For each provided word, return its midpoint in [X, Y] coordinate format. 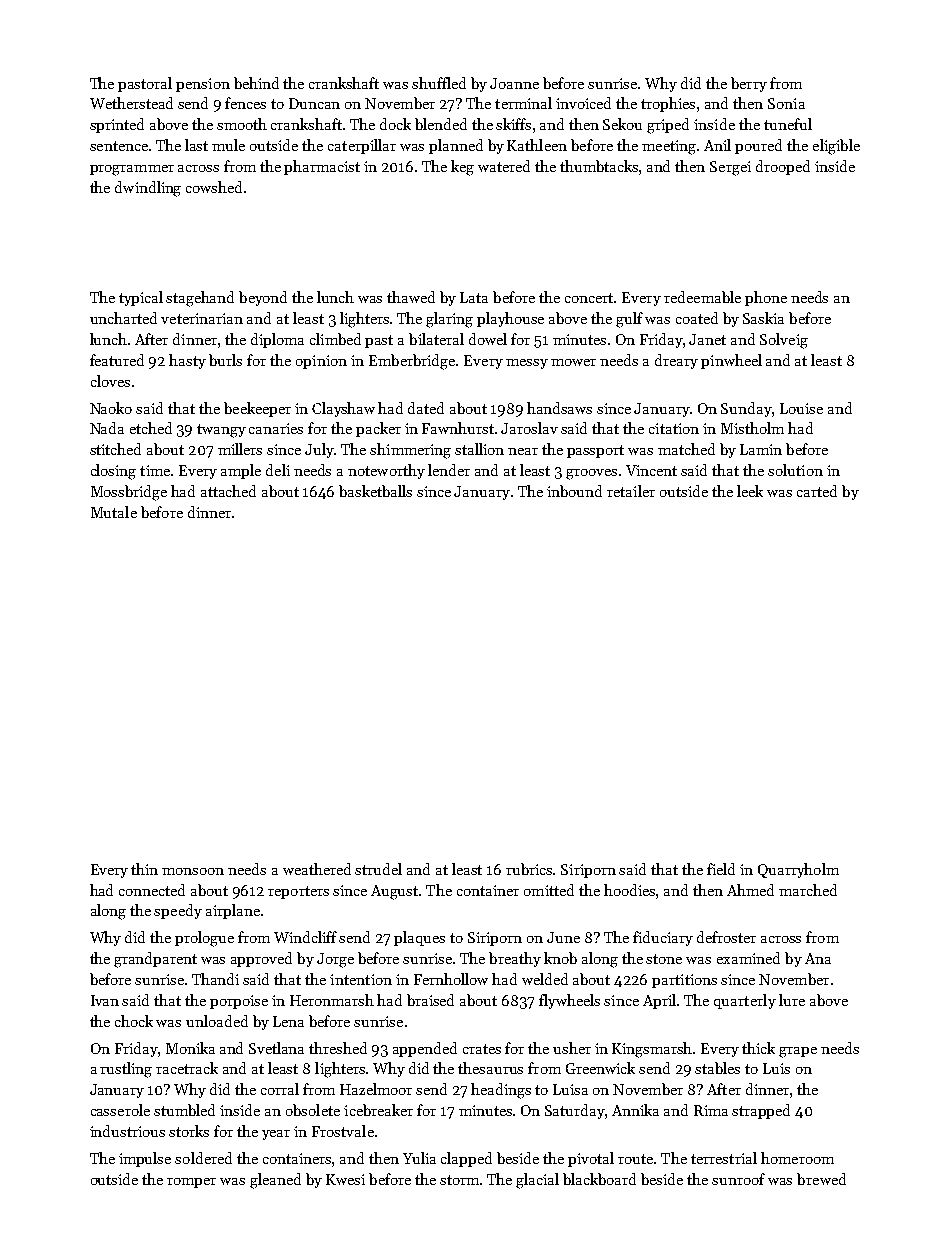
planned [456, 146]
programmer [132, 170]
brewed [821, 1179]
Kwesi [345, 1179]
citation [674, 428]
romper [191, 1183]
